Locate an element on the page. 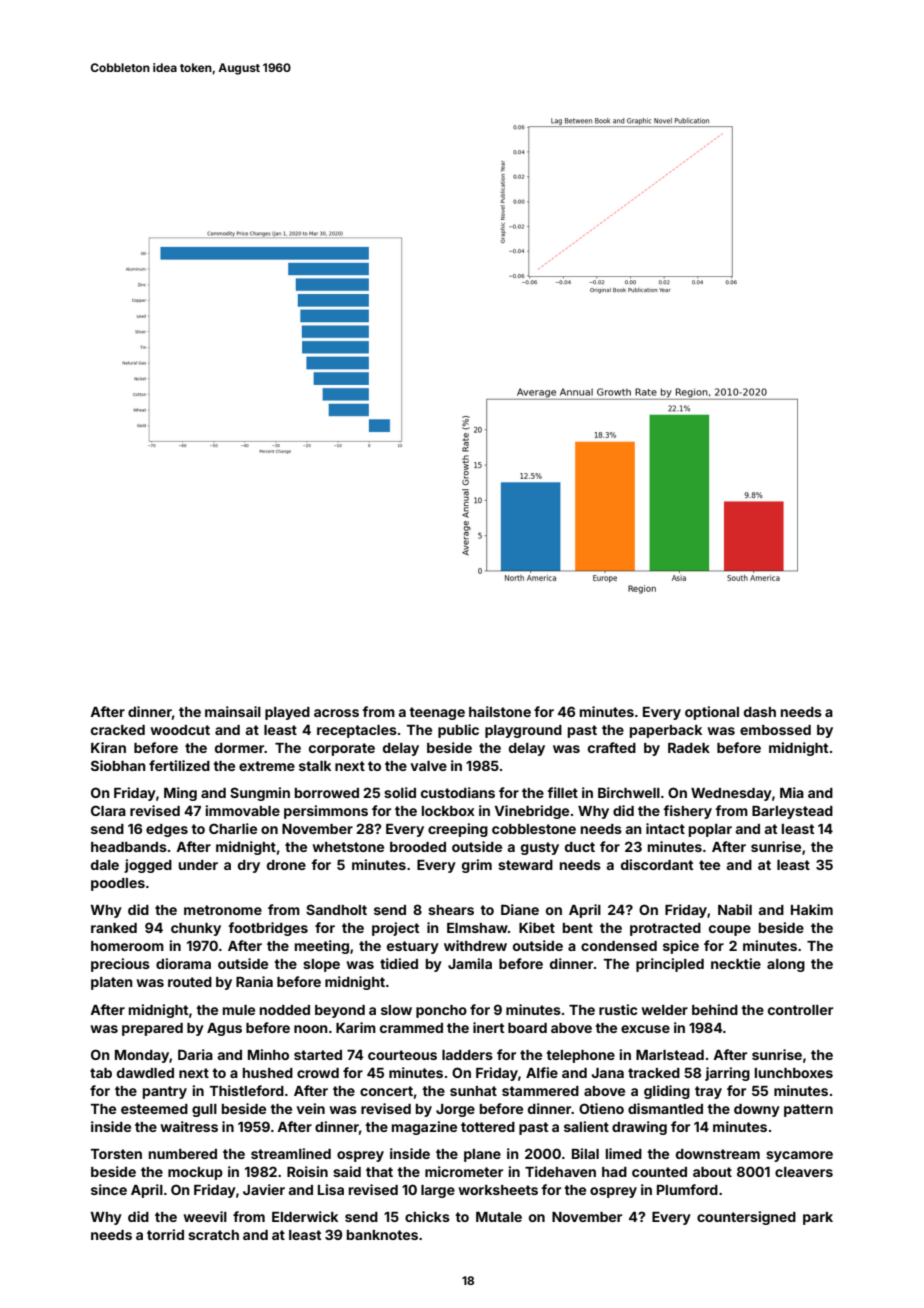 The height and width of the page is (1308, 924). countersigned is located at coordinates (746, 1218).
